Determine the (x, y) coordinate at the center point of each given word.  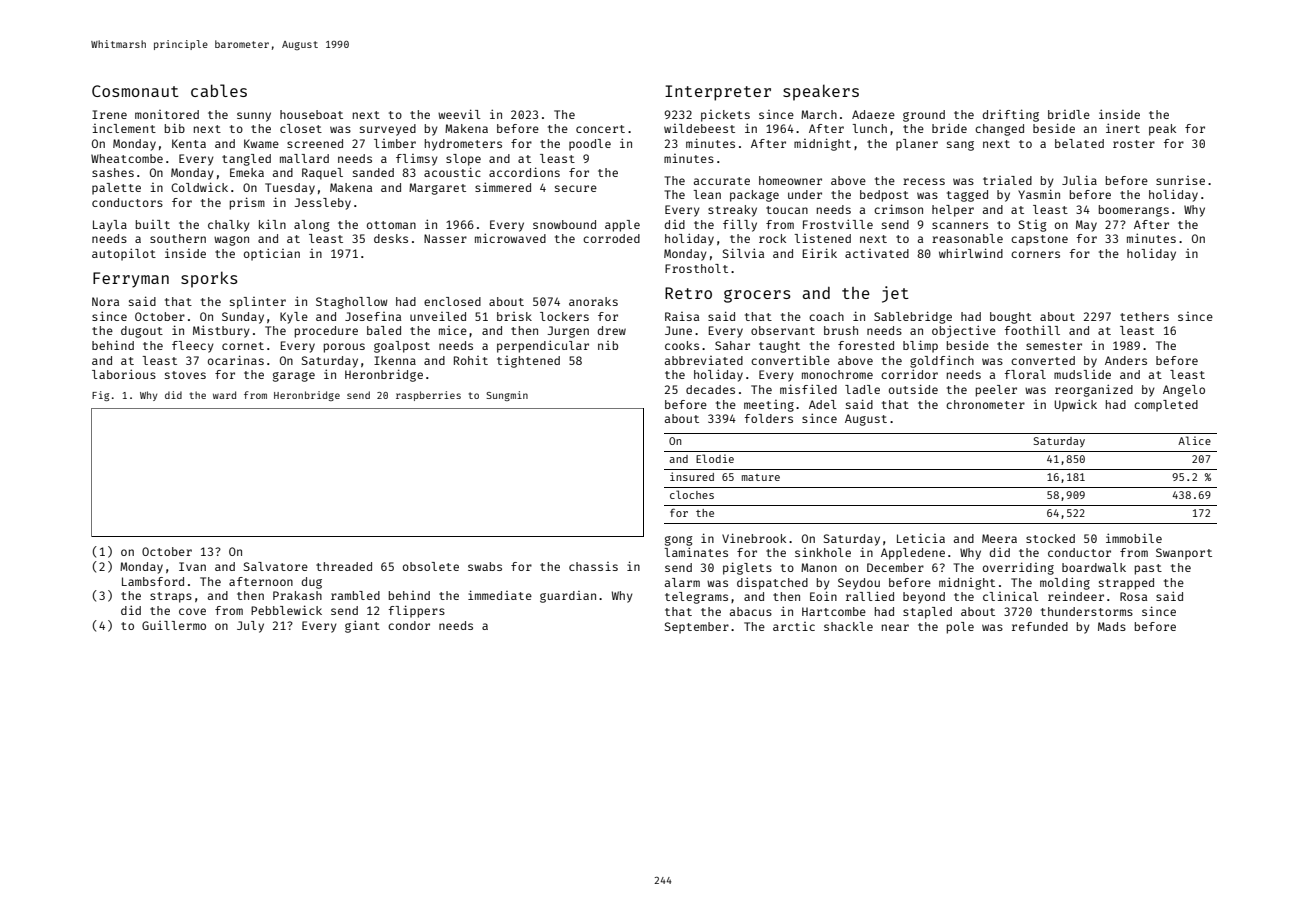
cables (219, 90)
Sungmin (507, 396)
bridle (1069, 114)
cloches (692, 494)
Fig (100, 396)
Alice (1194, 440)
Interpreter (718, 93)
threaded (344, 566)
